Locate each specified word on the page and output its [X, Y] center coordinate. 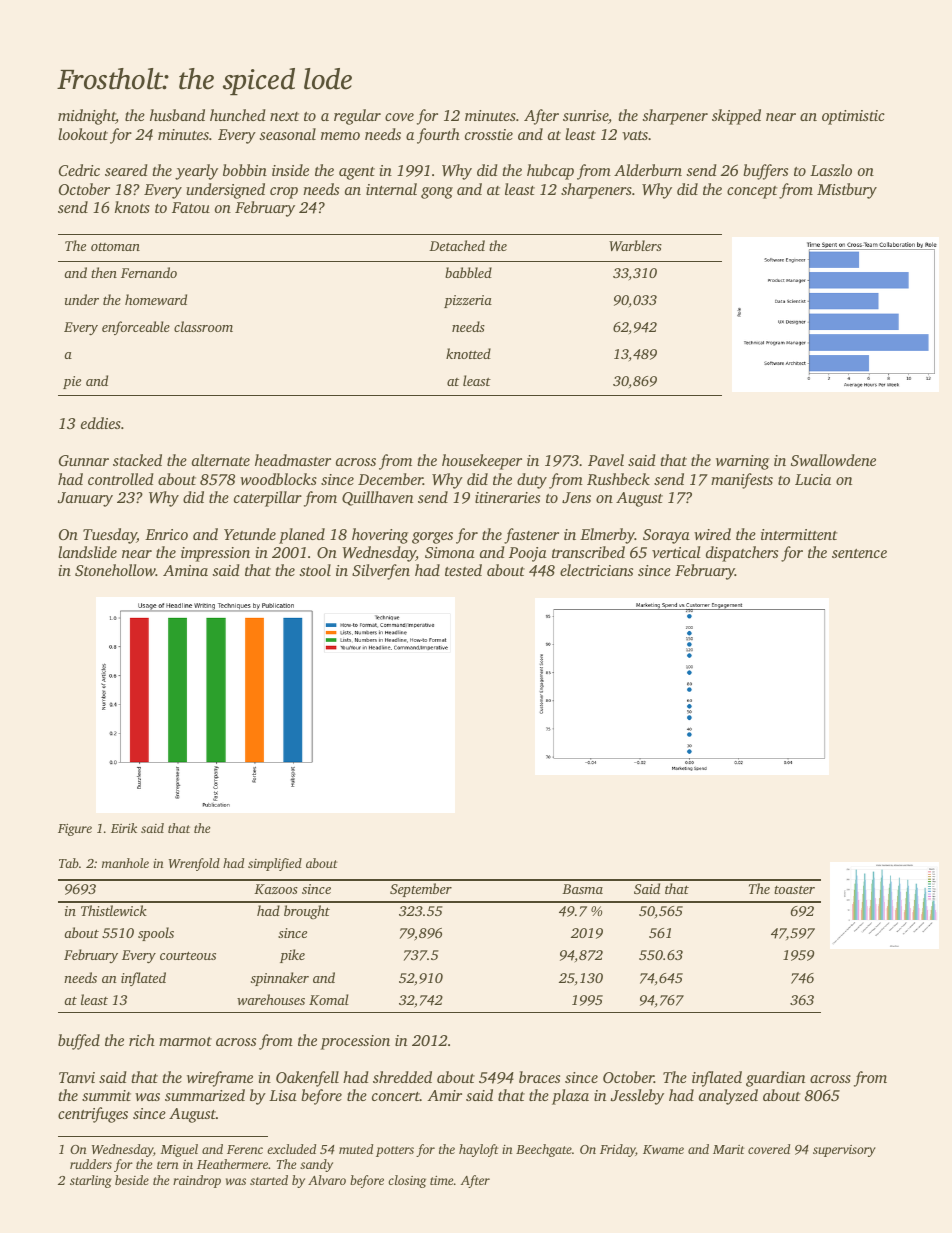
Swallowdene [833, 460]
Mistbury [847, 191]
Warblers [635, 245]
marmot [185, 1041]
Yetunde [250, 534]
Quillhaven [377, 498]
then [104, 272]
